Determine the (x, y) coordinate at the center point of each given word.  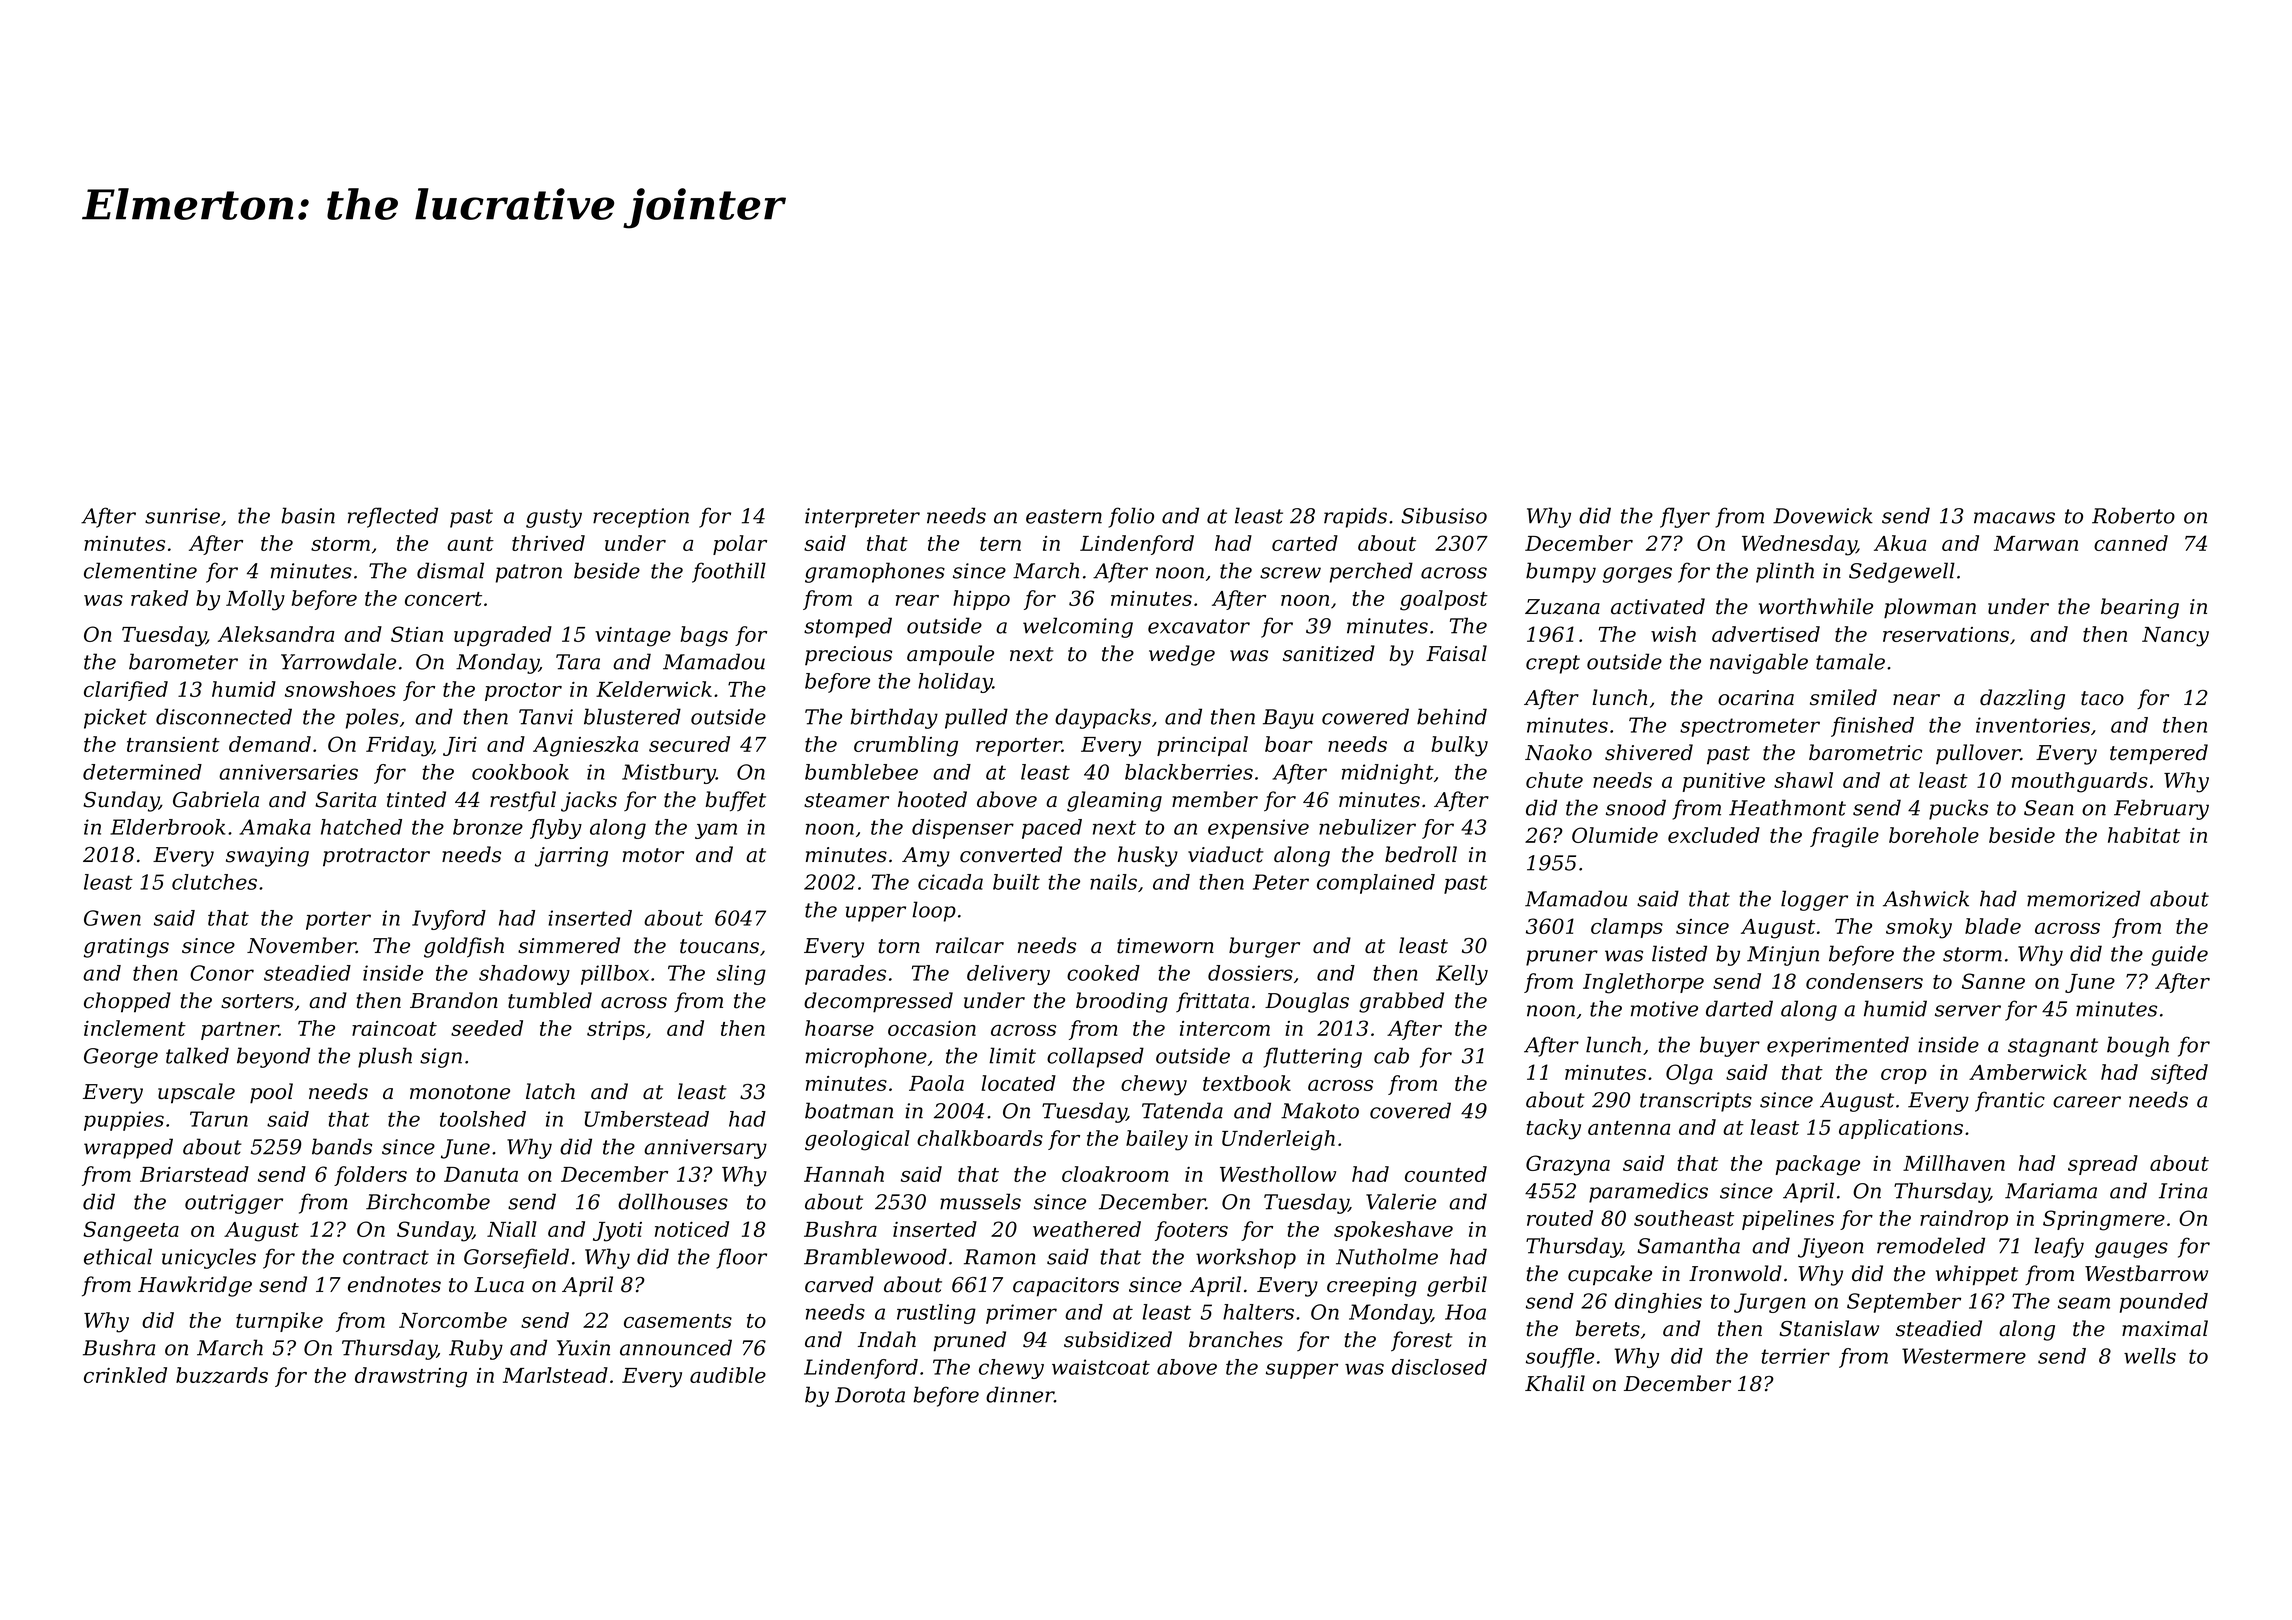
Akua (1900, 543)
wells (2150, 1356)
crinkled (125, 1375)
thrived (548, 543)
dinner (1020, 1394)
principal (1202, 746)
